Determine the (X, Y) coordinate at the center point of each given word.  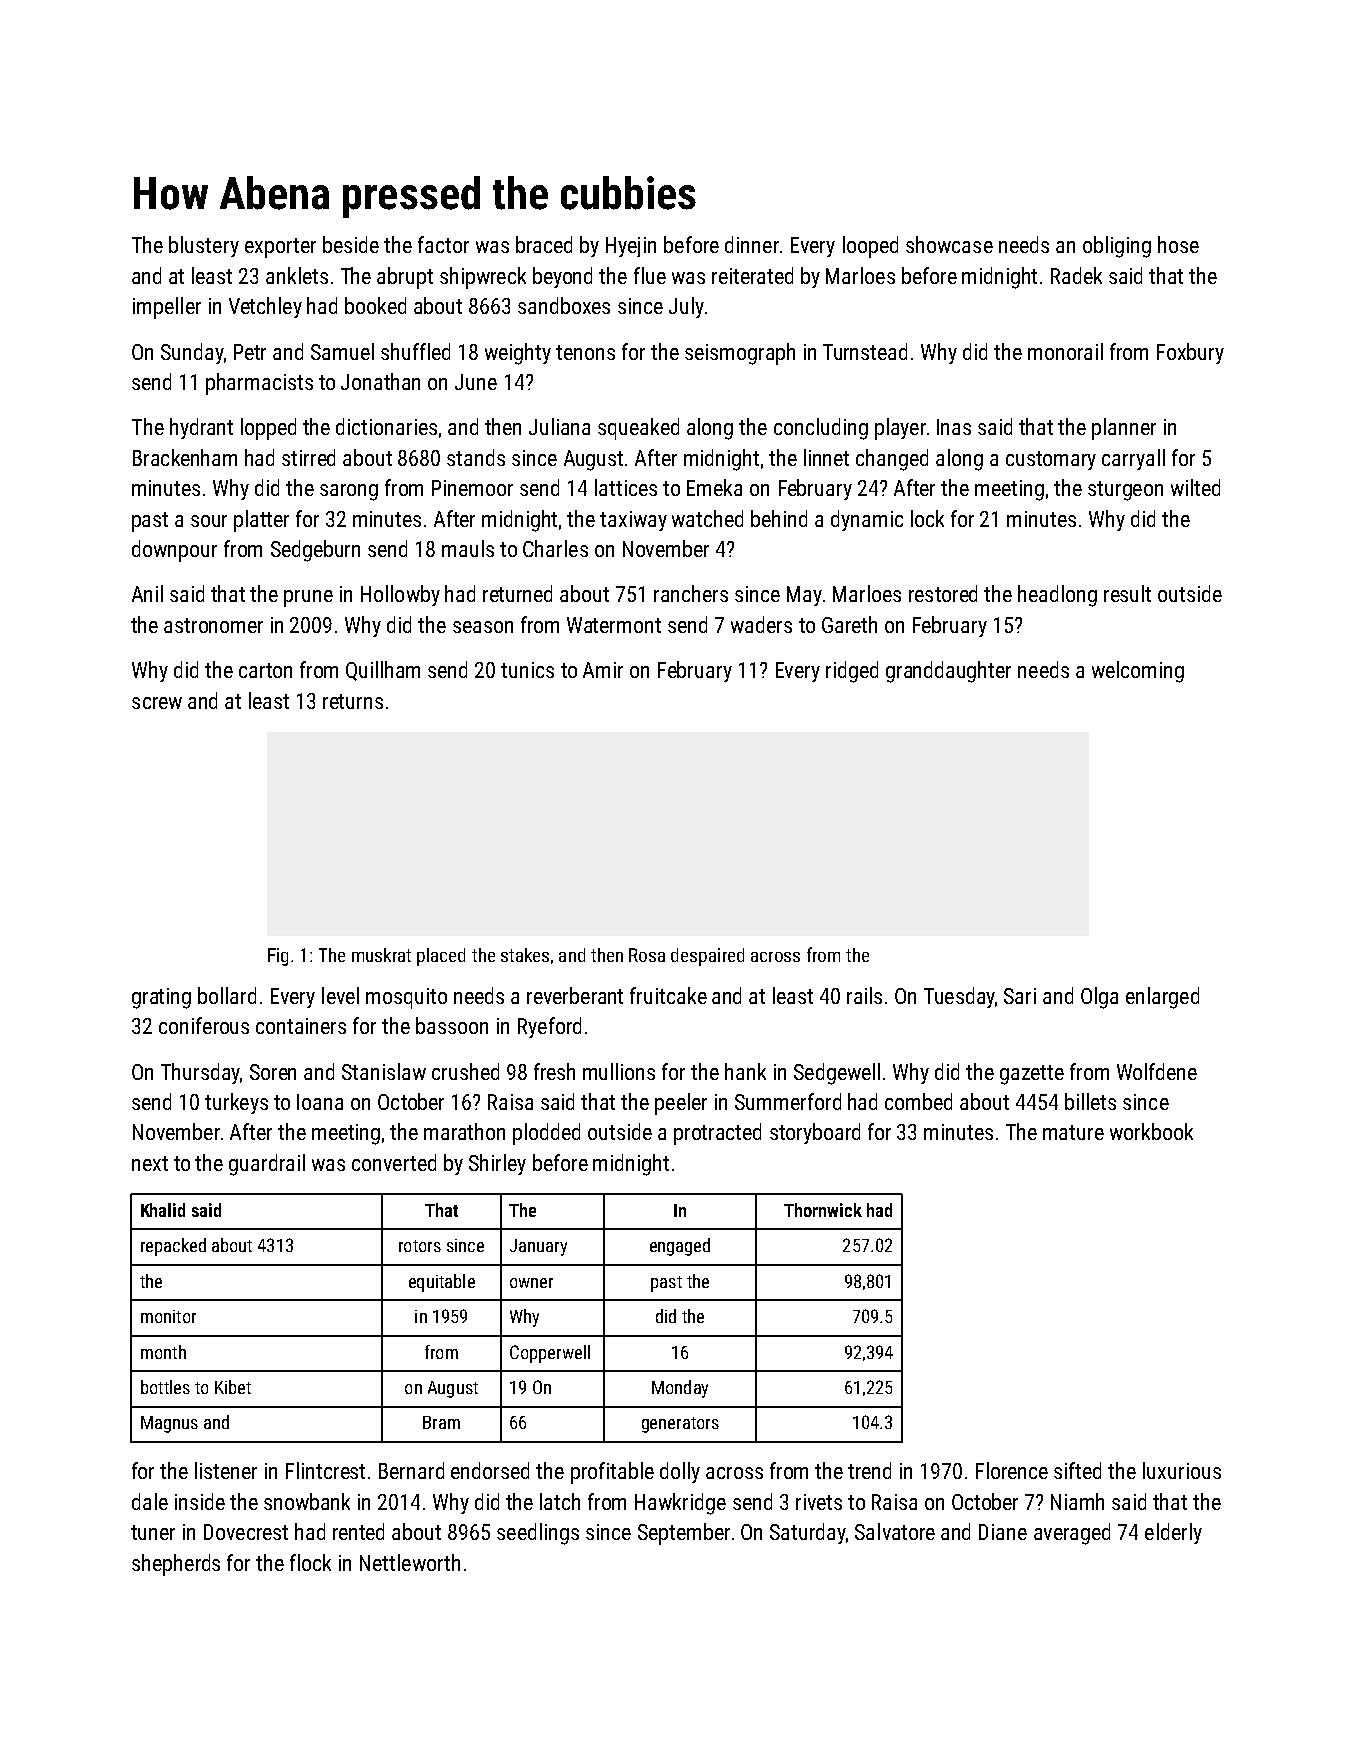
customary (1051, 460)
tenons (585, 352)
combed (918, 1101)
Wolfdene (1157, 1071)
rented (358, 1531)
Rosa (647, 955)
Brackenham (185, 457)
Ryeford (549, 1027)
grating (161, 998)
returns (353, 701)
